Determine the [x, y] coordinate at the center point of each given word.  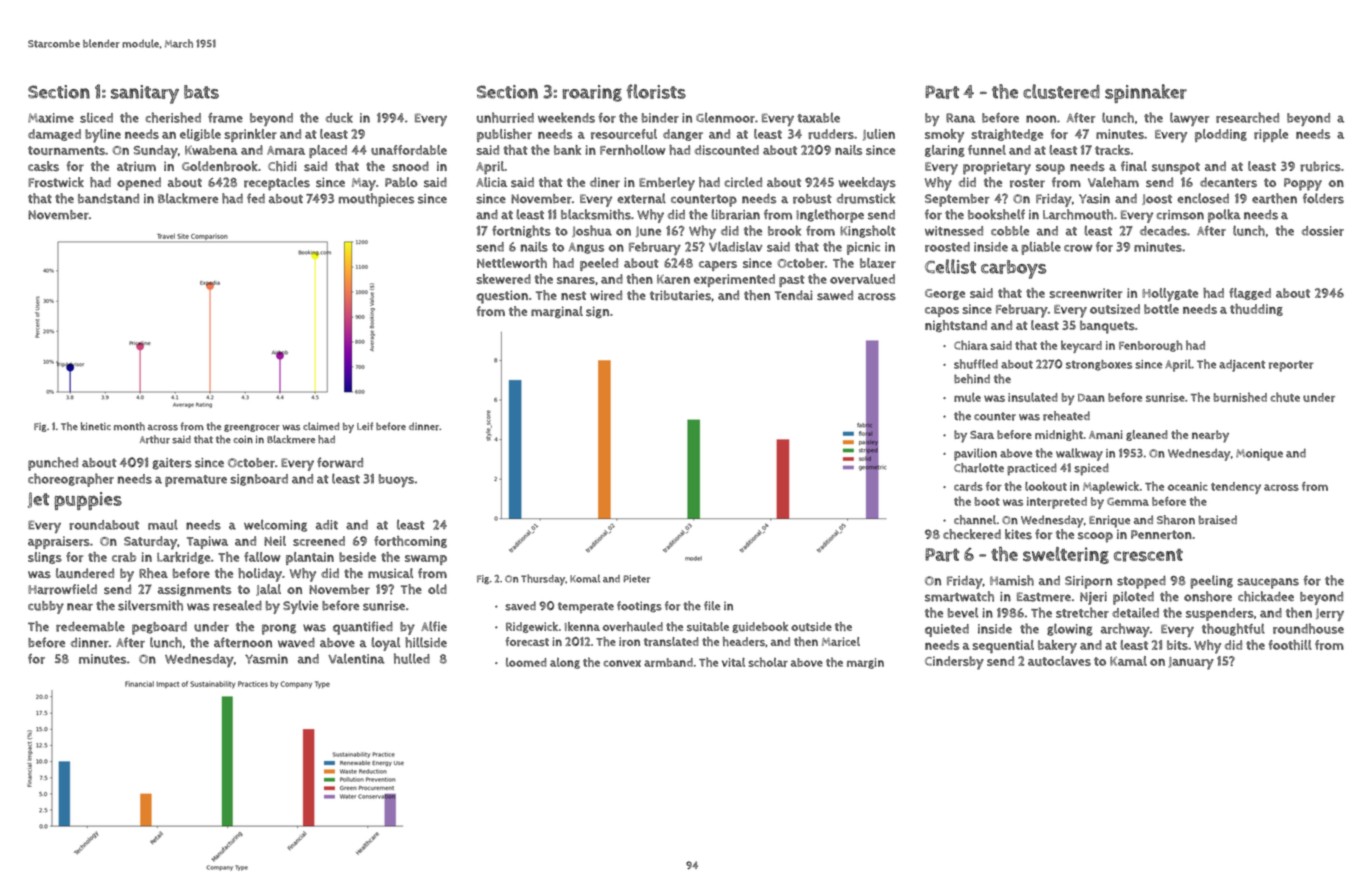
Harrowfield [62, 589]
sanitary [145, 94]
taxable [818, 117]
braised [1218, 520]
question [502, 297]
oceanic [1188, 486]
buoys [396, 480]
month [129, 426]
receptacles [277, 184]
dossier [1323, 231]
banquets [1107, 327]
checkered [972, 534]
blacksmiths [596, 214]
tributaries [680, 295]
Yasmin [266, 659]
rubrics [1320, 166]
